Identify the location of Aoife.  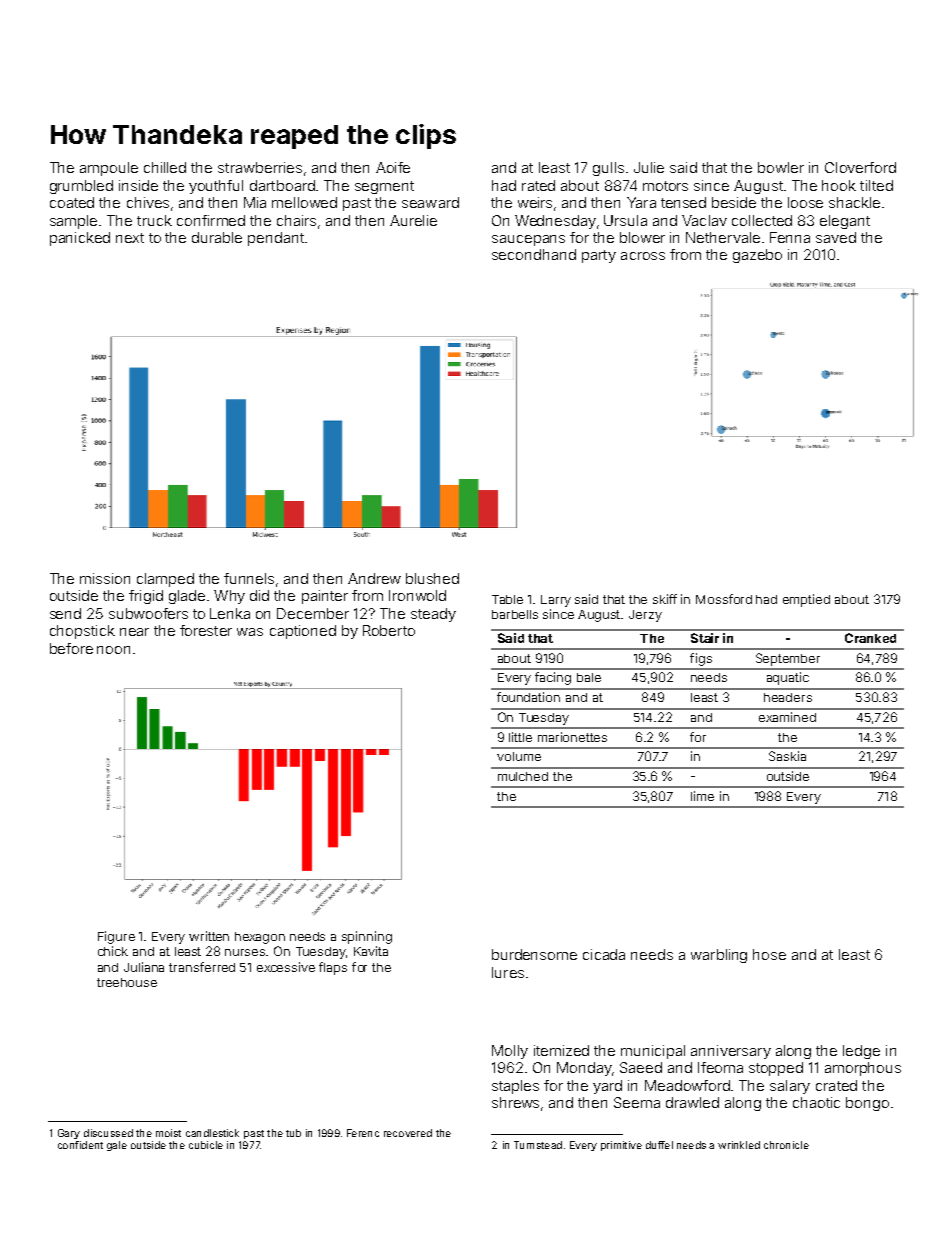
(393, 167).
